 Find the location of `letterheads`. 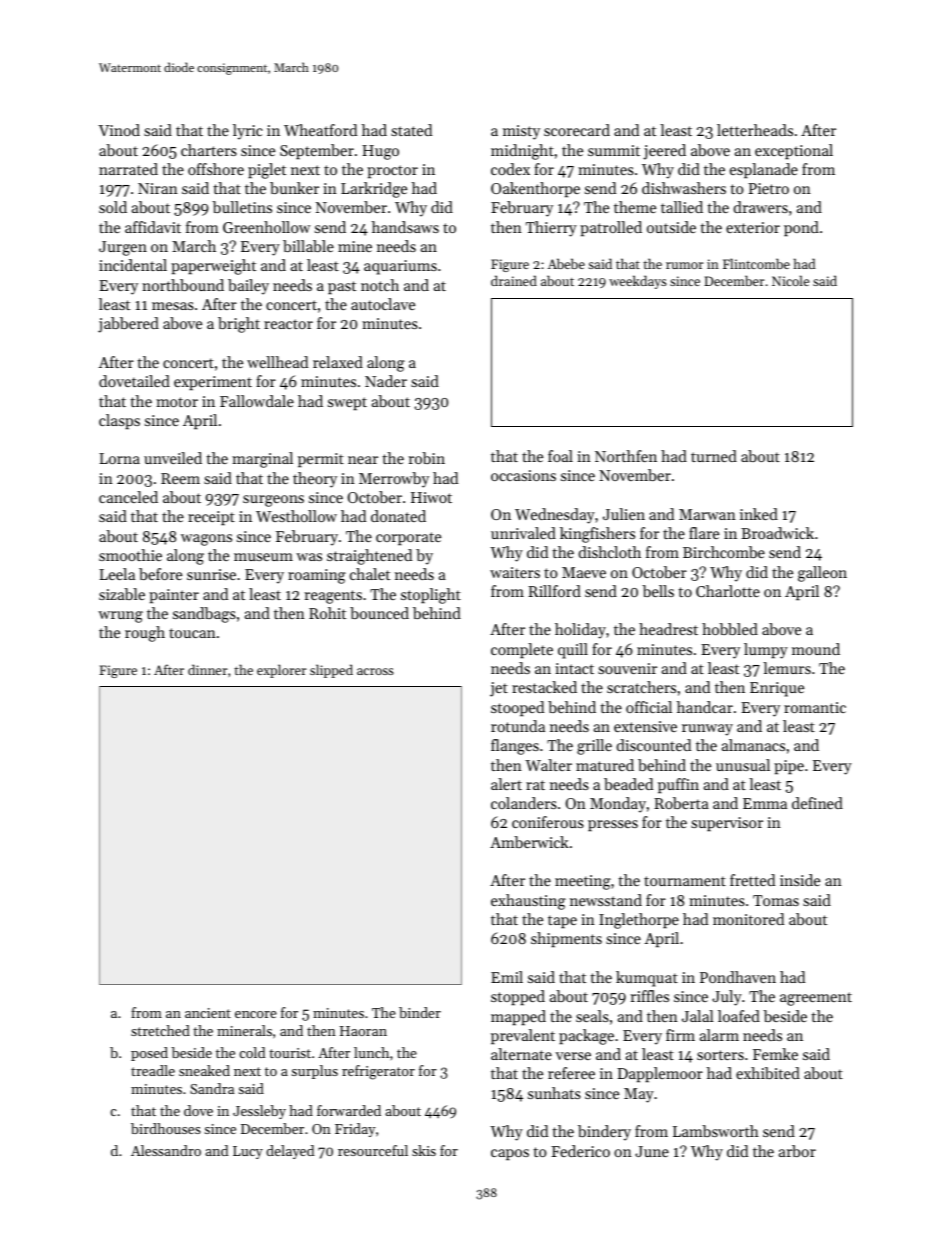

letterheads is located at coordinates (755, 130).
